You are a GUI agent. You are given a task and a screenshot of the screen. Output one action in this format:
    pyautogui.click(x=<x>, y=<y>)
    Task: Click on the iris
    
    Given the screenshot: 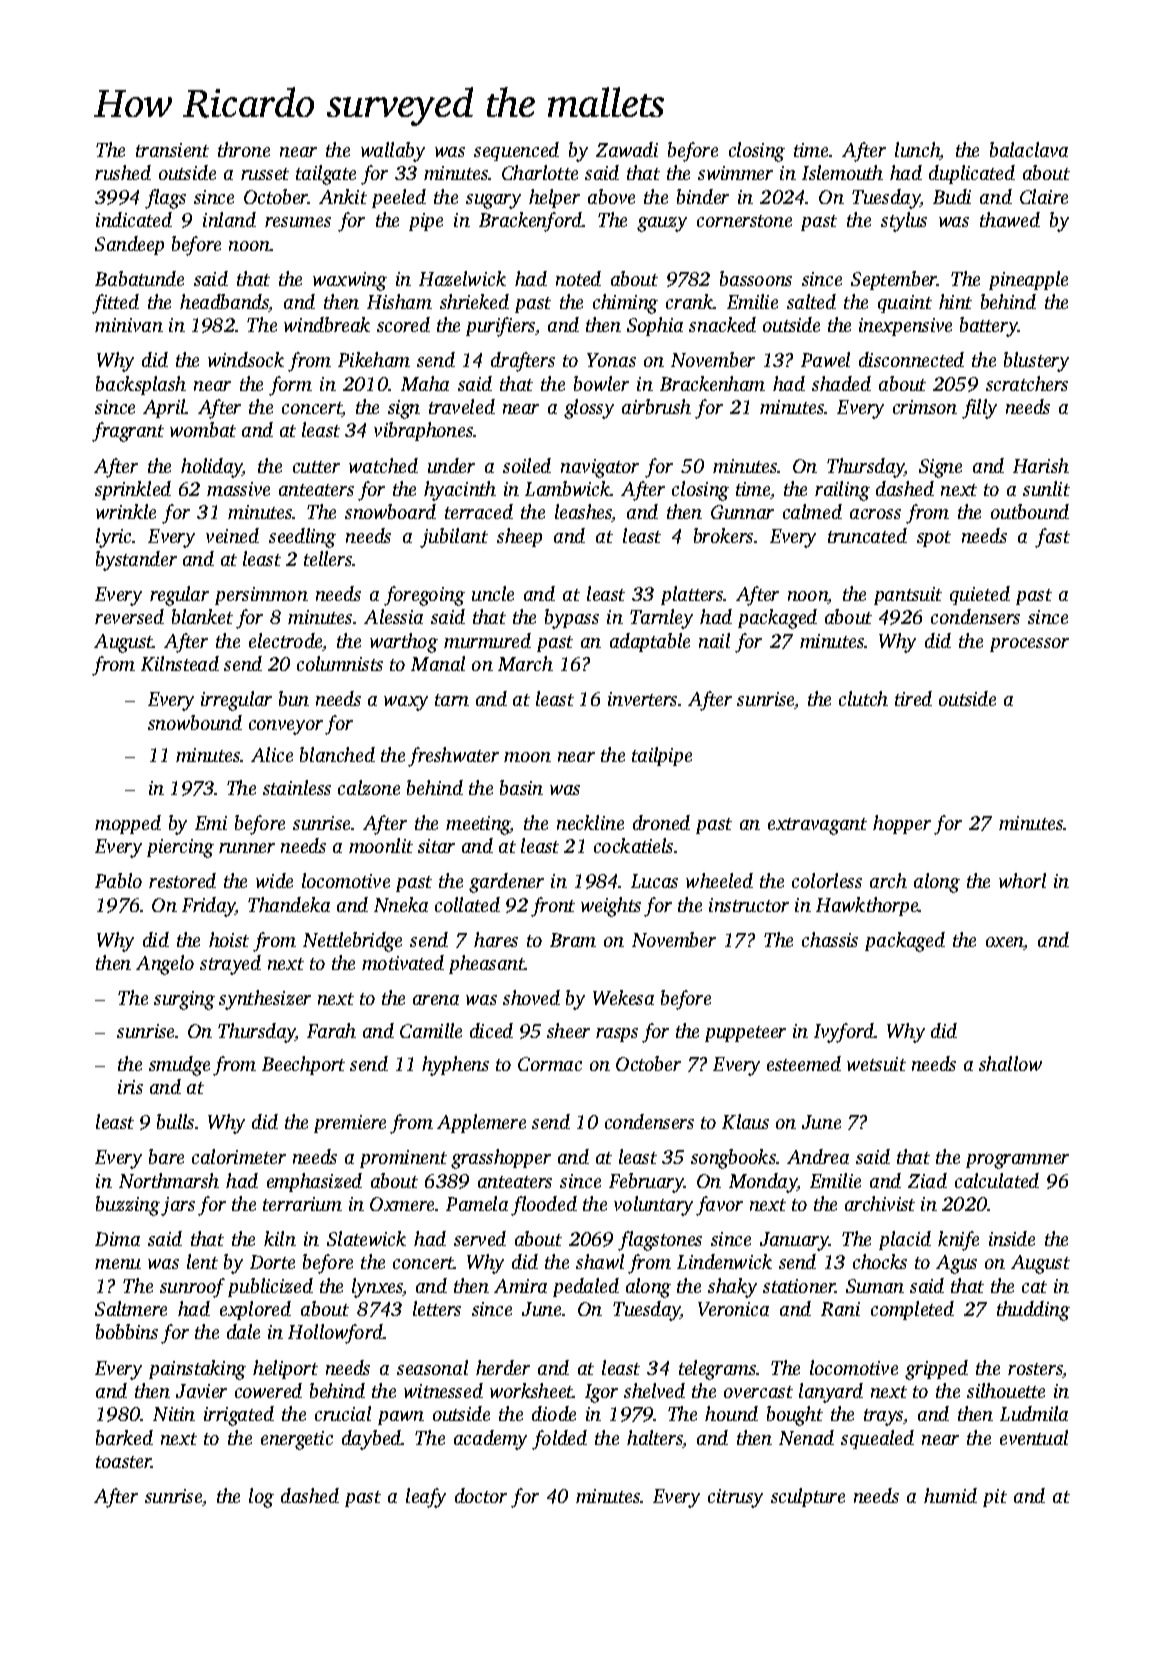 What is the action you would take?
    pyautogui.click(x=130, y=1087)
